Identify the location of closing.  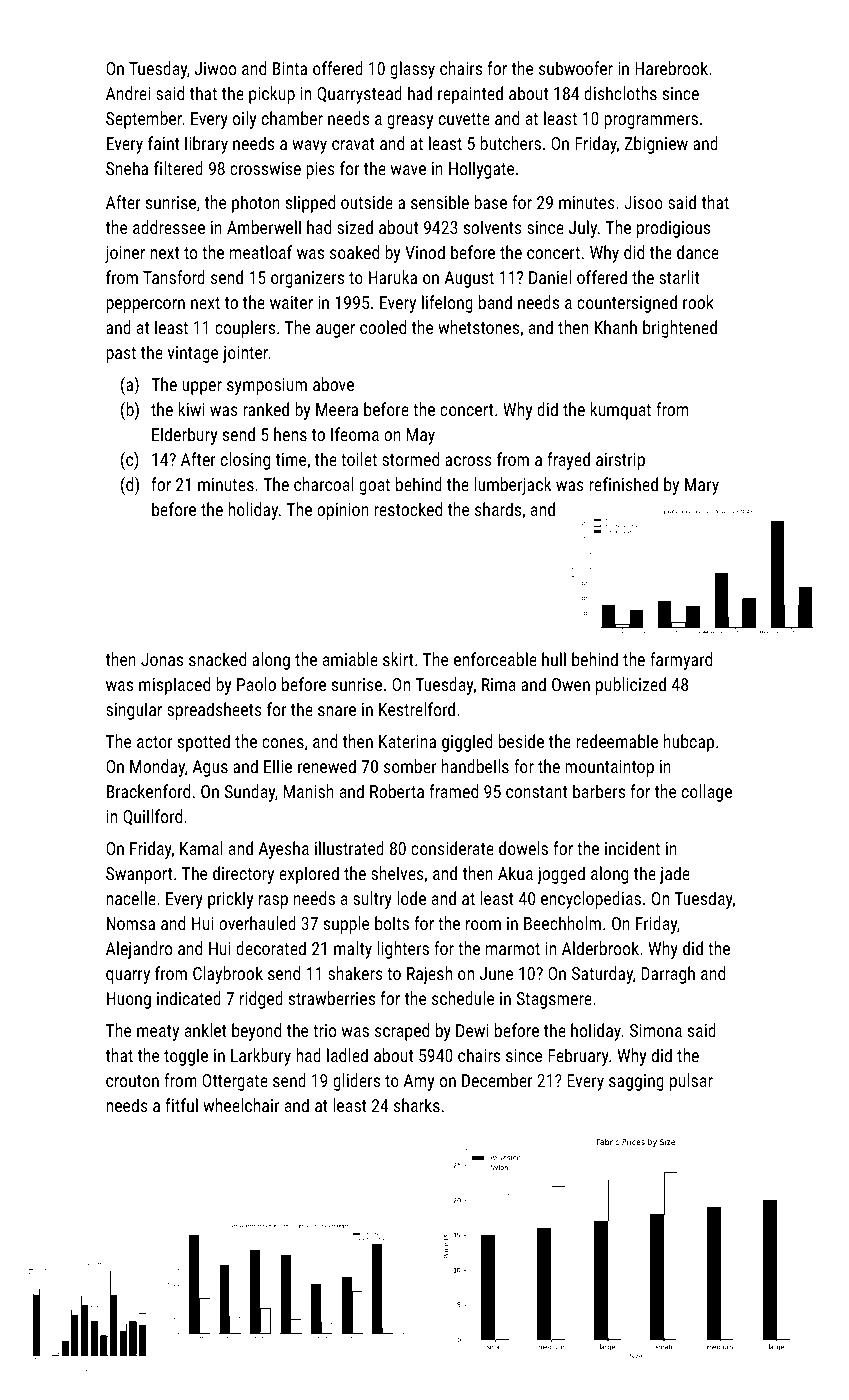
(245, 461).
